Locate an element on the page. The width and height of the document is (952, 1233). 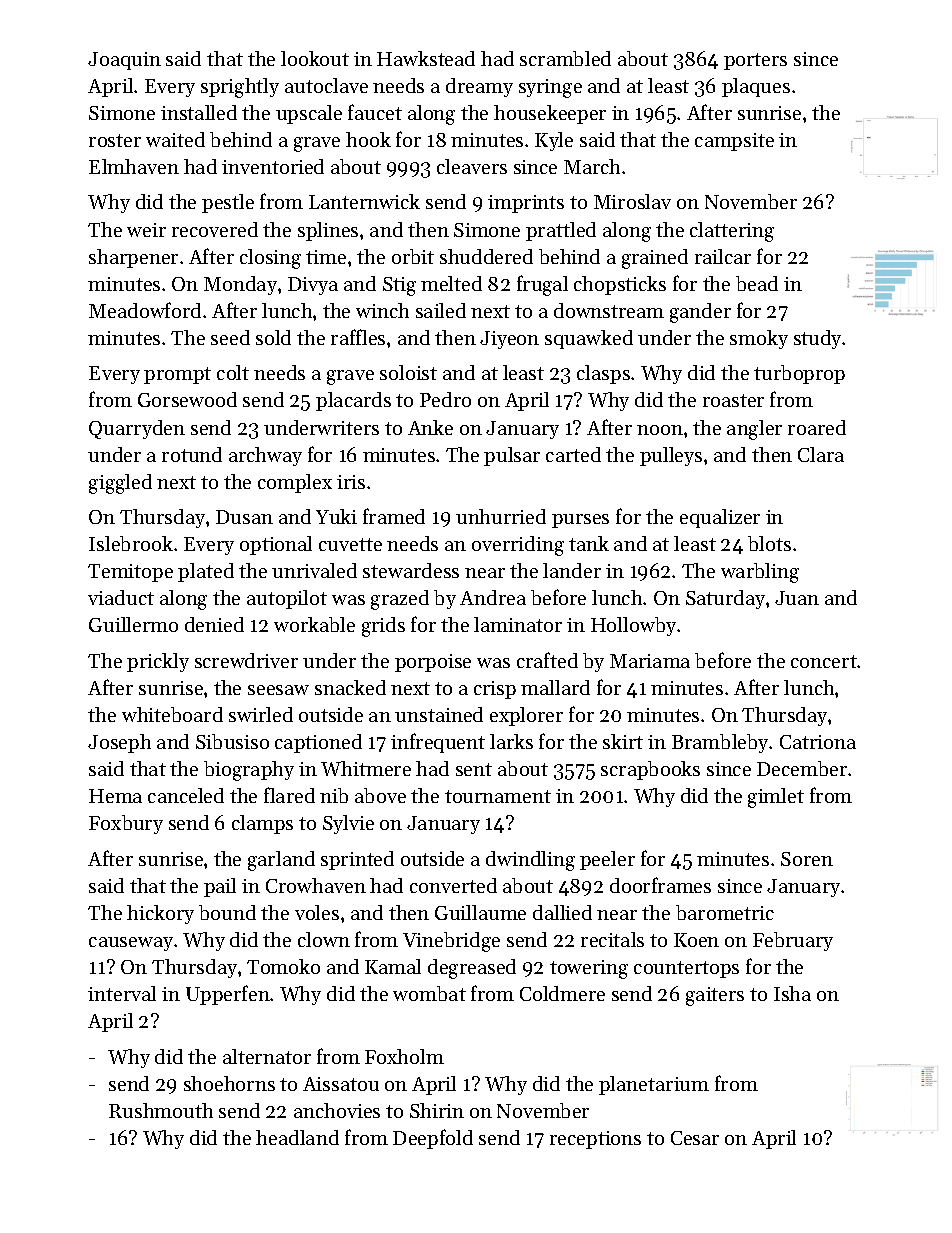
clattering is located at coordinates (732, 232).
